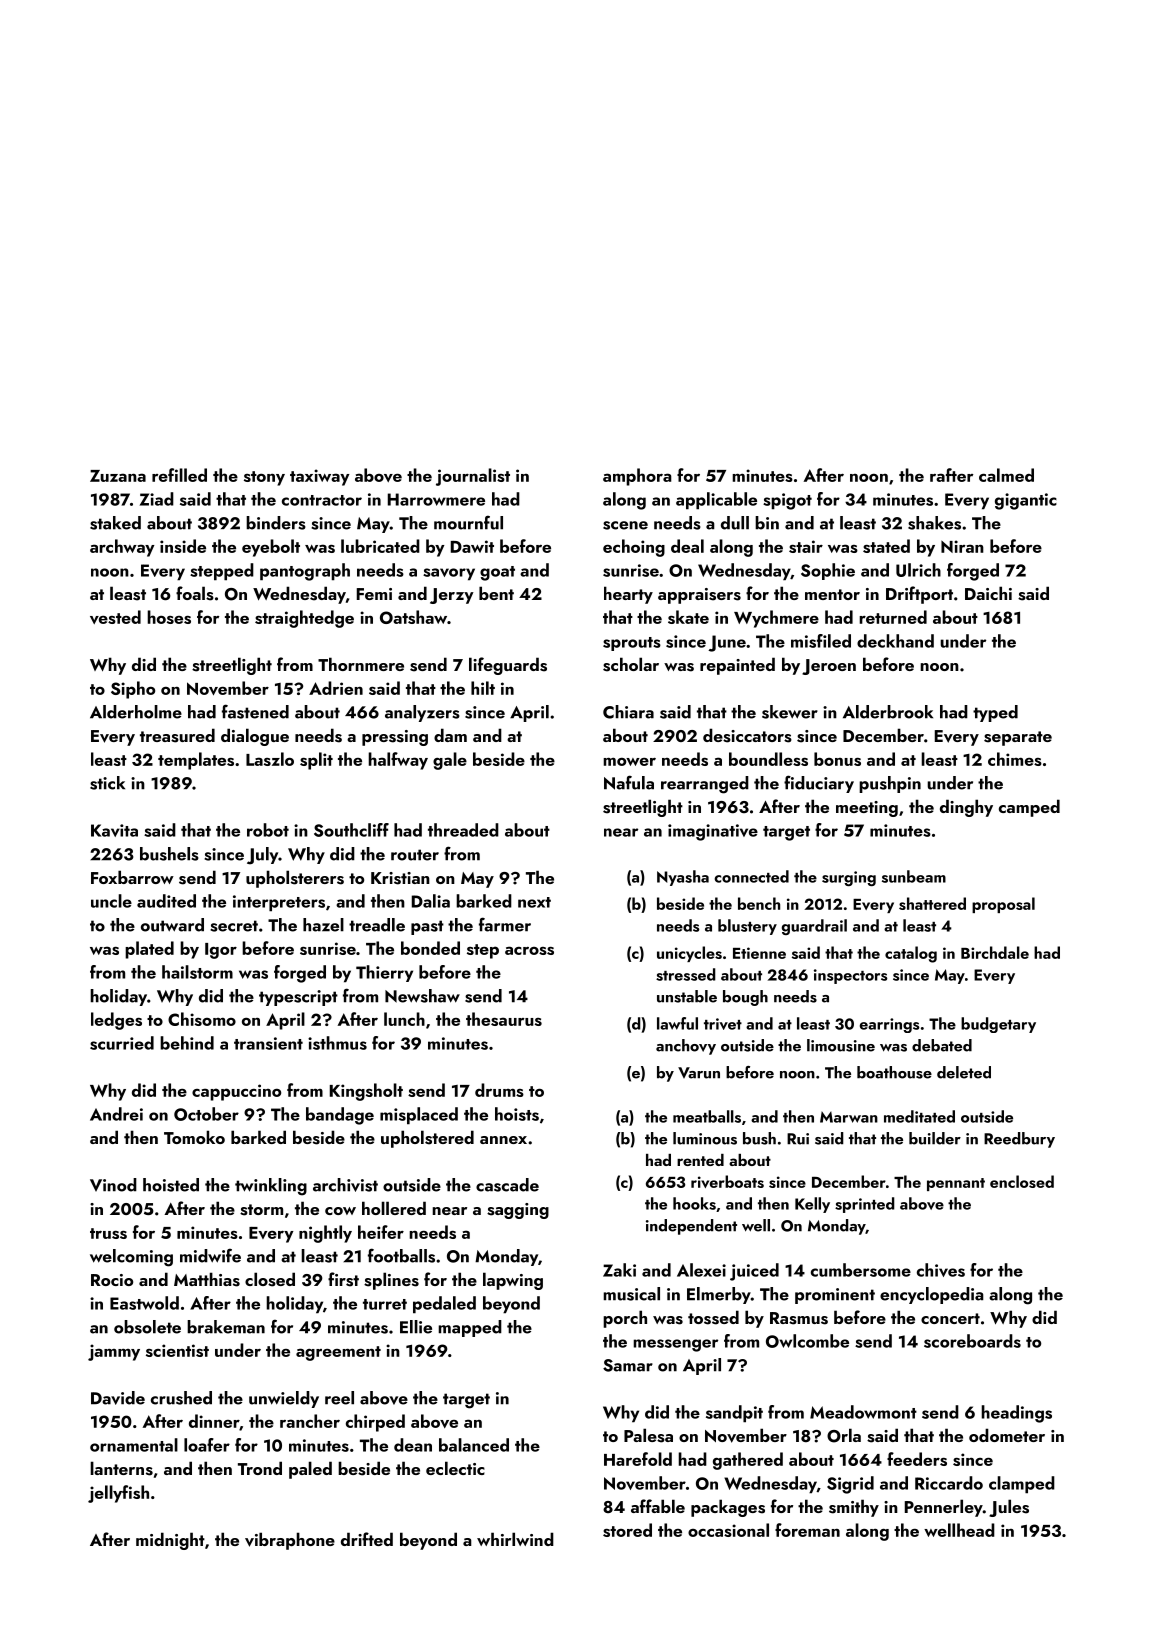 The width and height of the document is (1158, 1637). What do you see at coordinates (675, 1345) in the document?
I see `messenger` at bounding box center [675, 1345].
